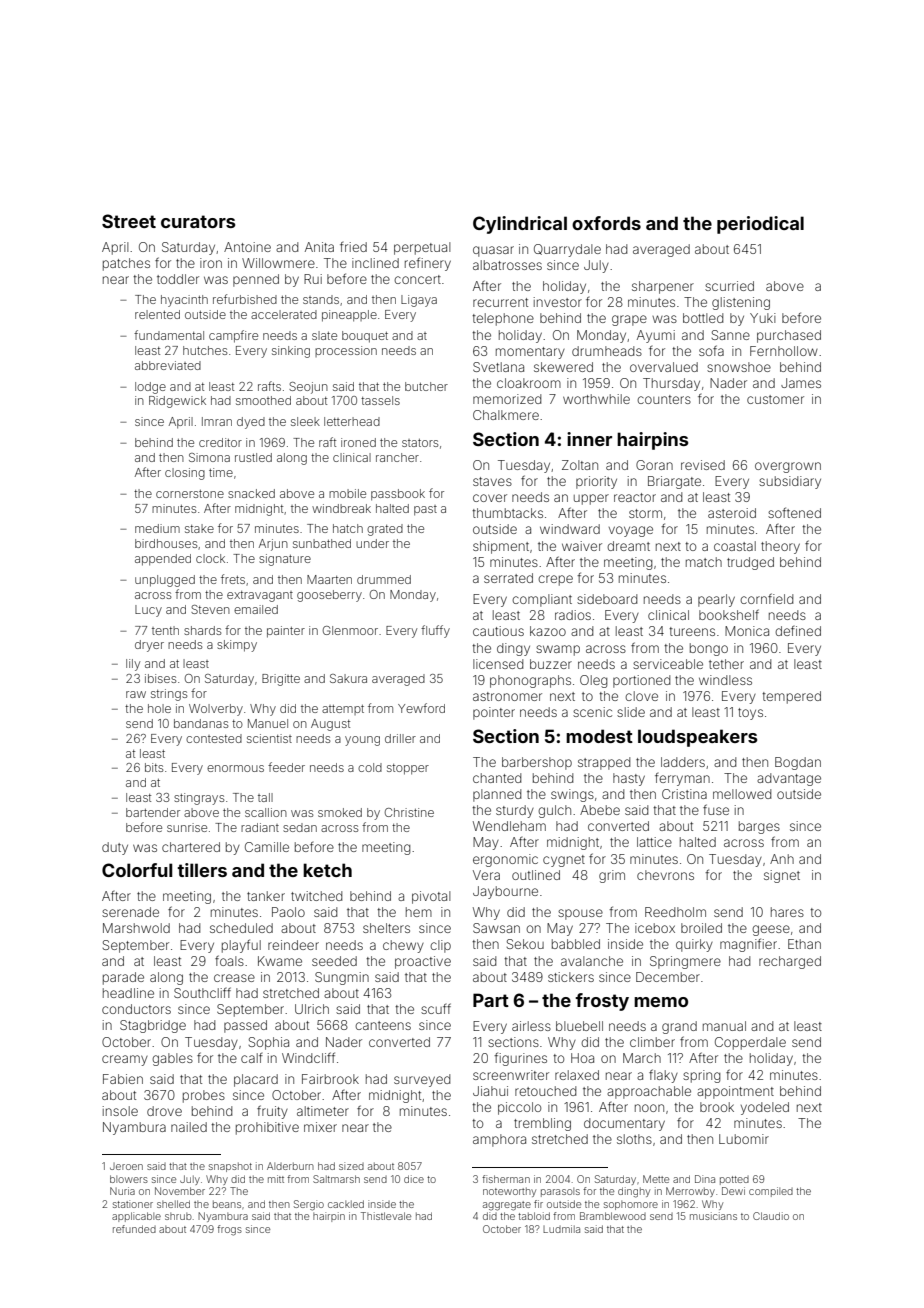  Describe the element at coordinates (748, 945) in the document. I see `magnifier` at that location.
